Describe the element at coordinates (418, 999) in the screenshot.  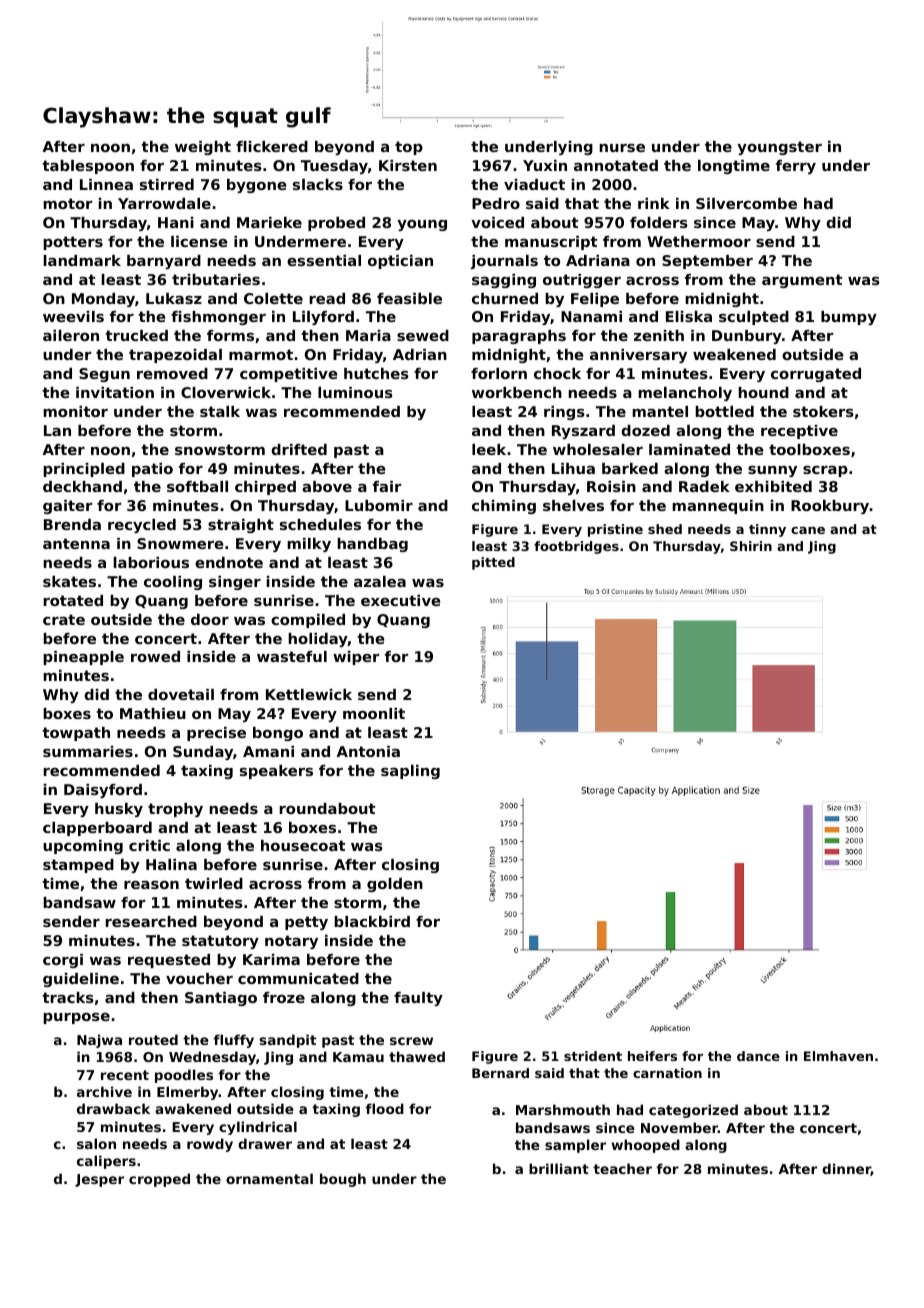
I see `faulty` at that location.
